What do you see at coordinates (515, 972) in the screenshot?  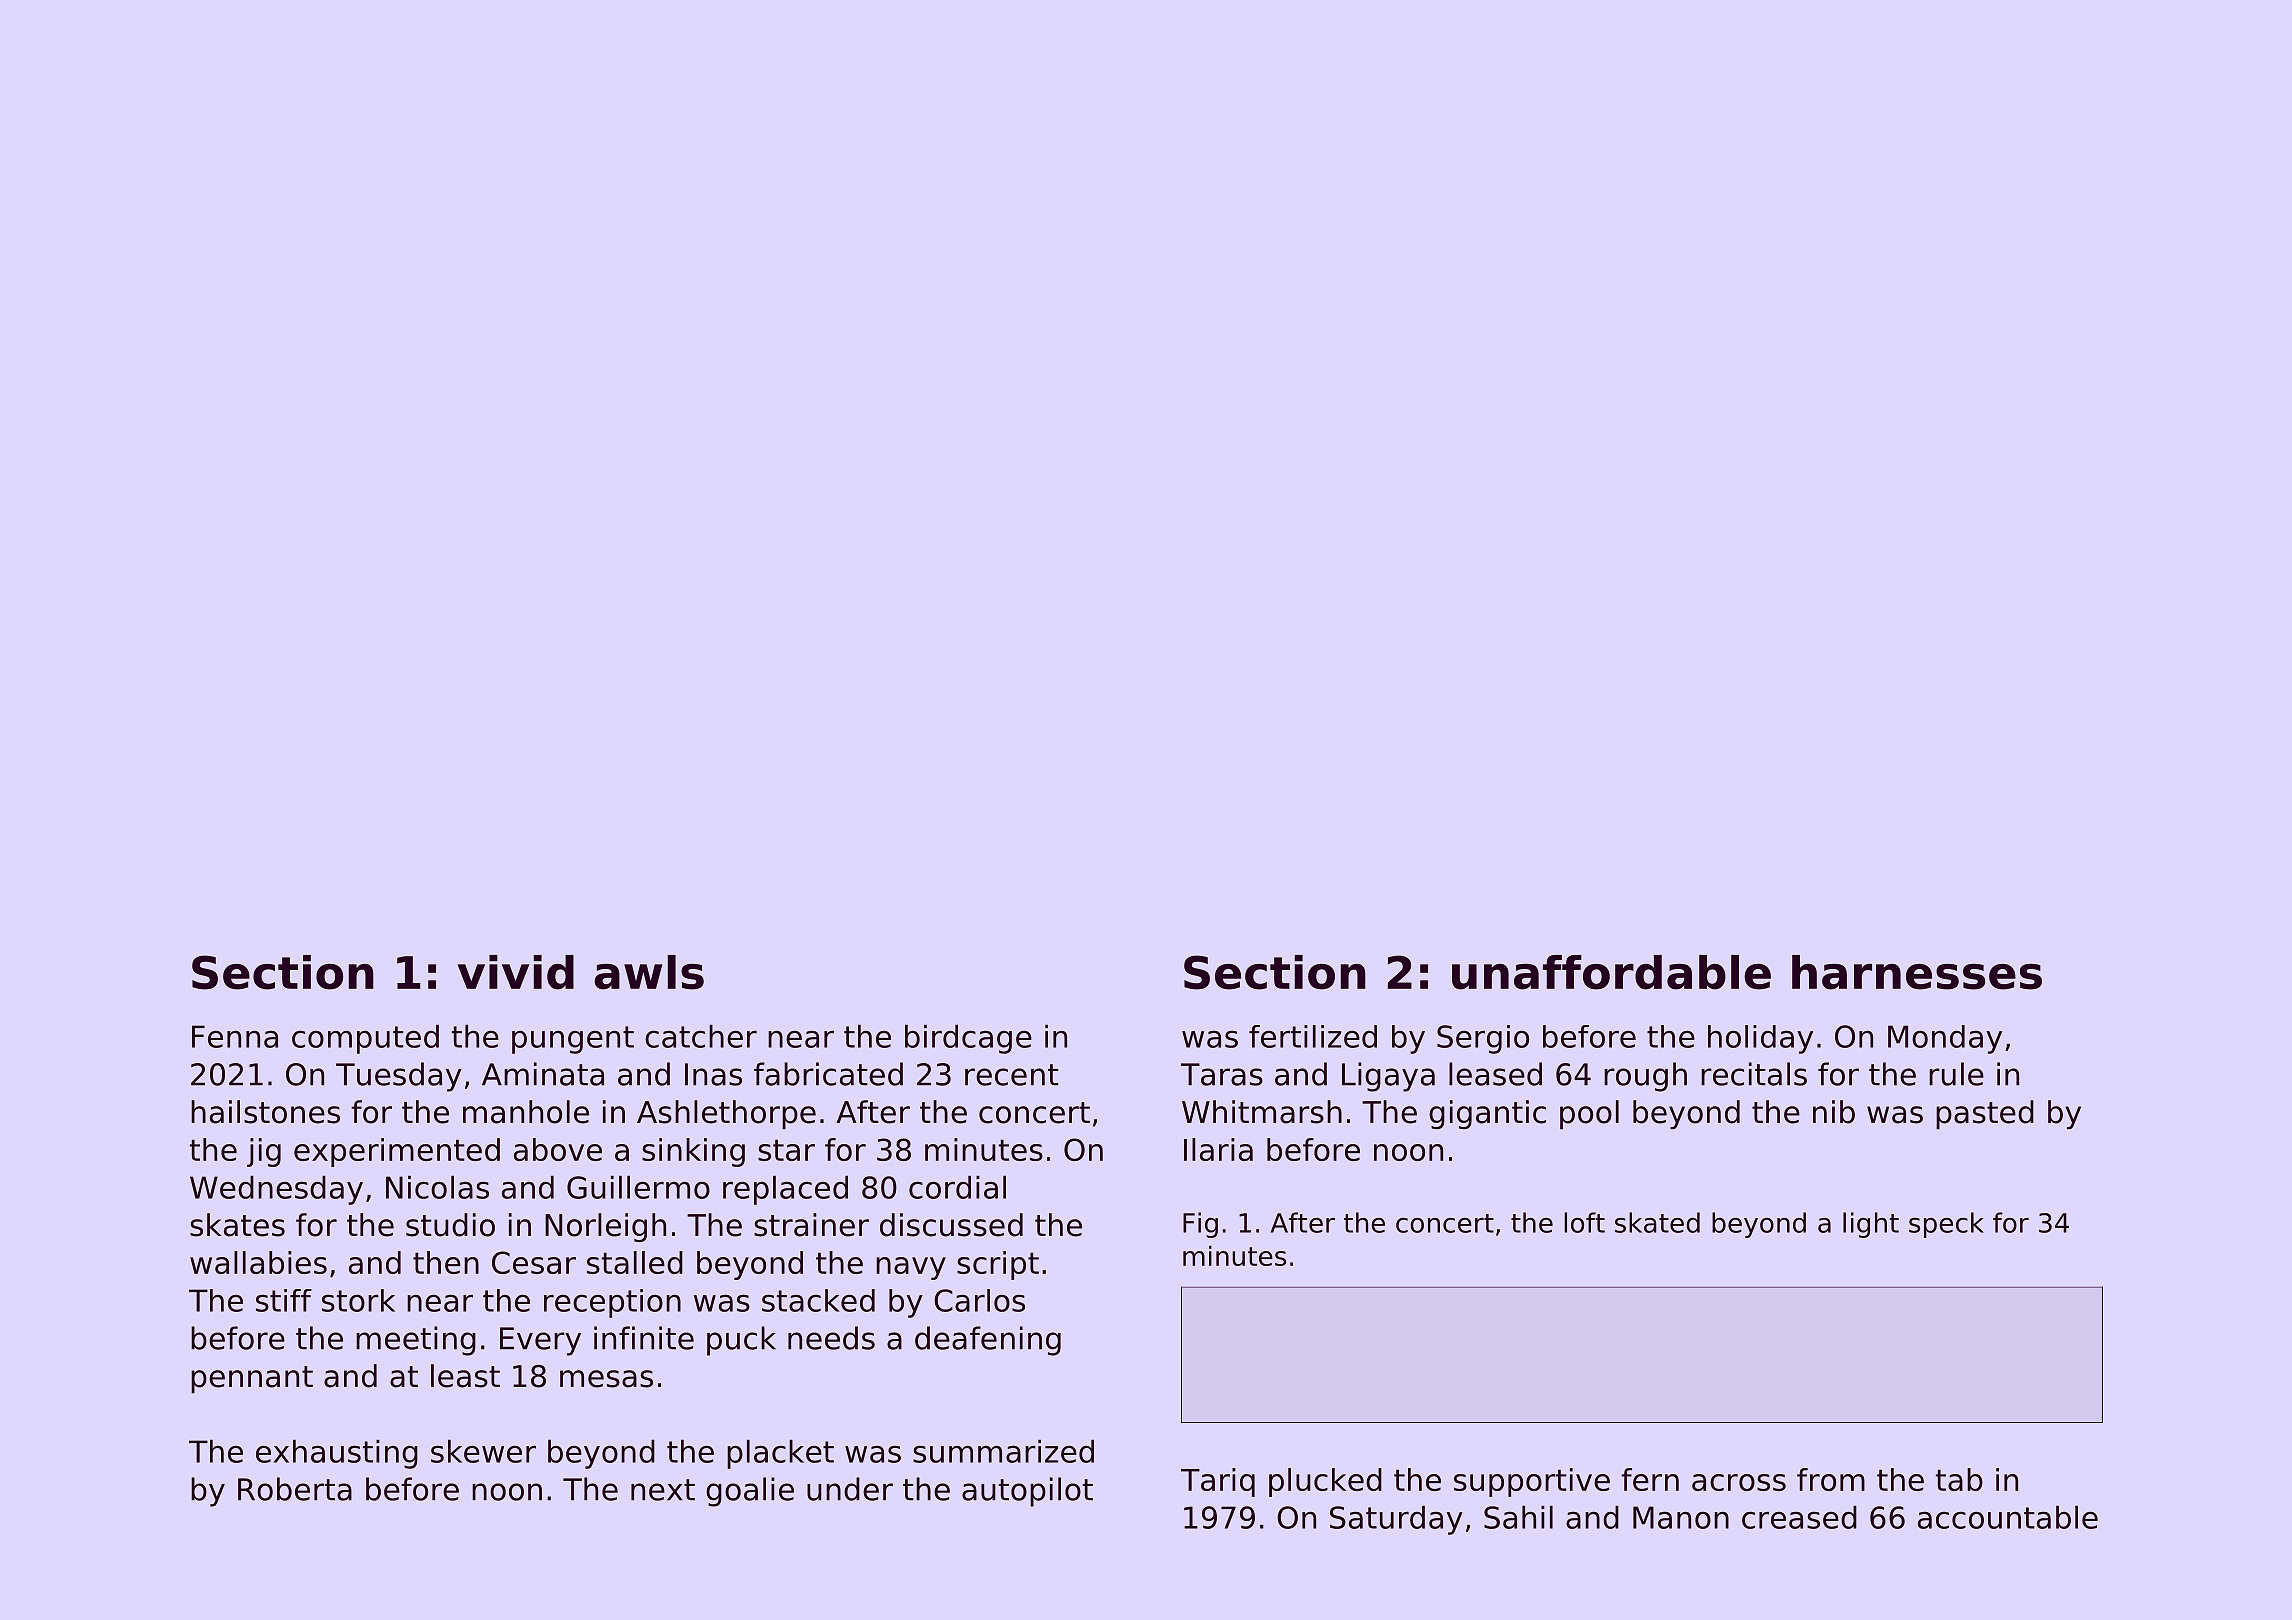 I see `vivid` at bounding box center [515, 972].
